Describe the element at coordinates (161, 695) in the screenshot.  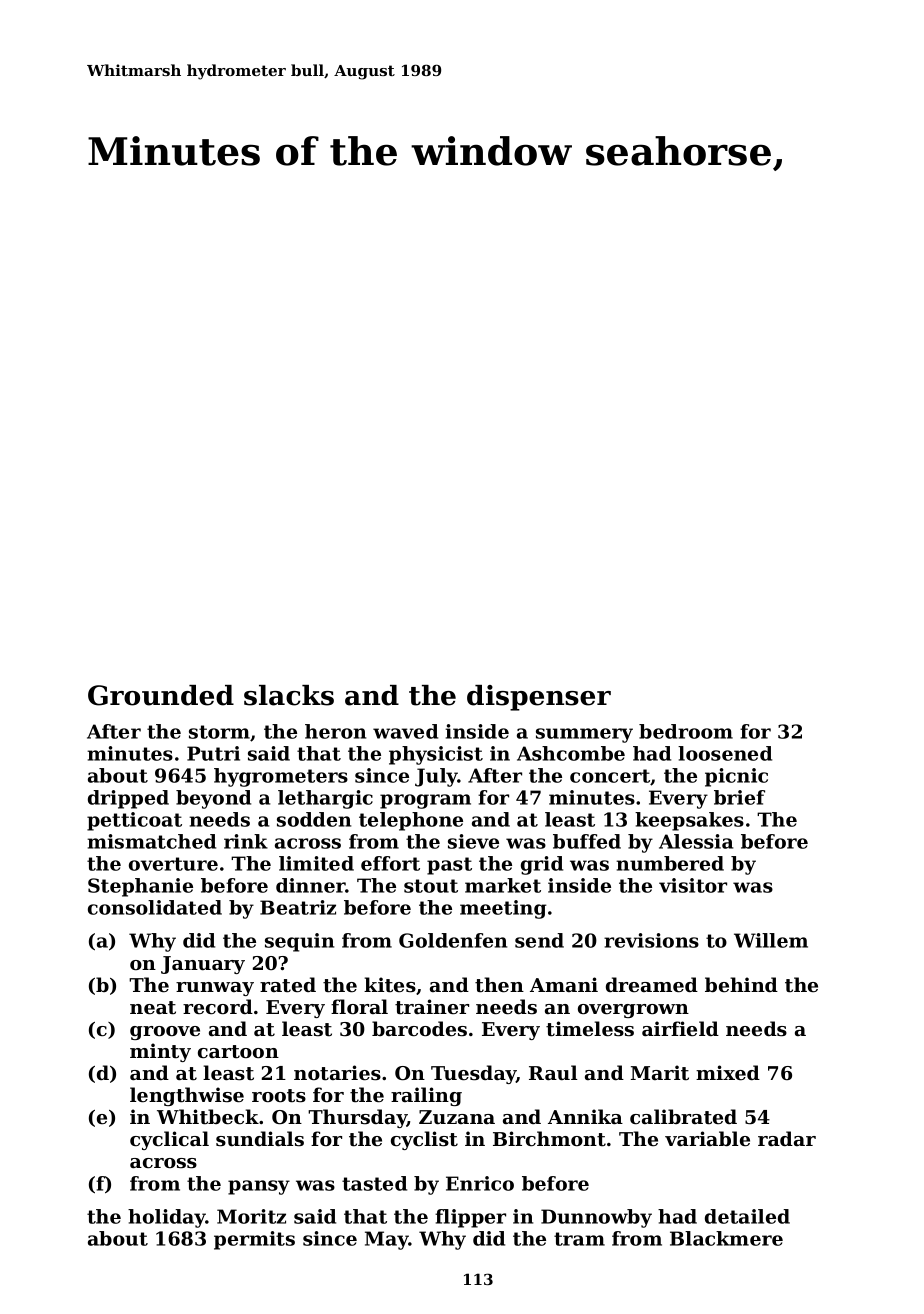
I see `Grounded` at that location.
